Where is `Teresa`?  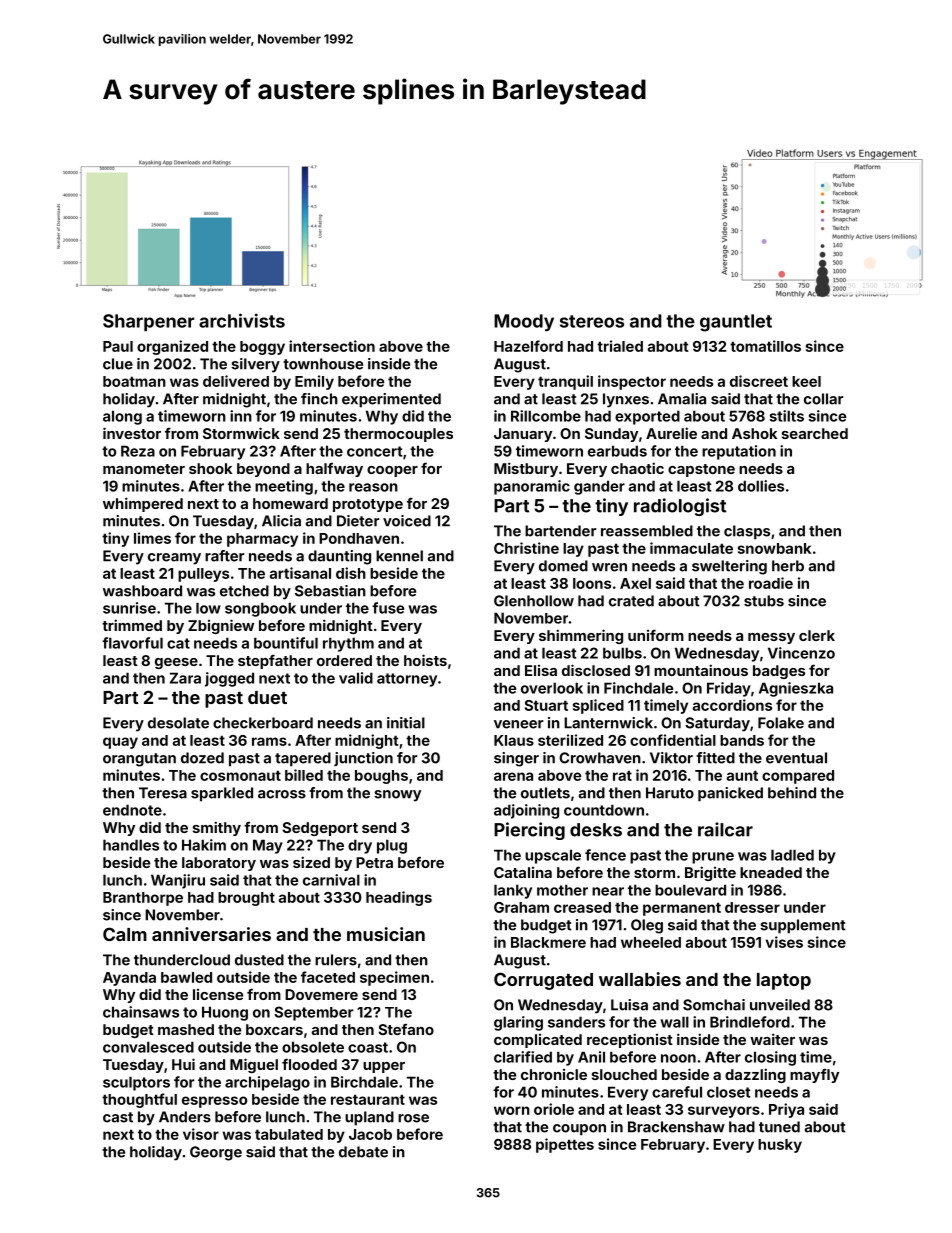
Teresa is located at coordinates (163, 793).
